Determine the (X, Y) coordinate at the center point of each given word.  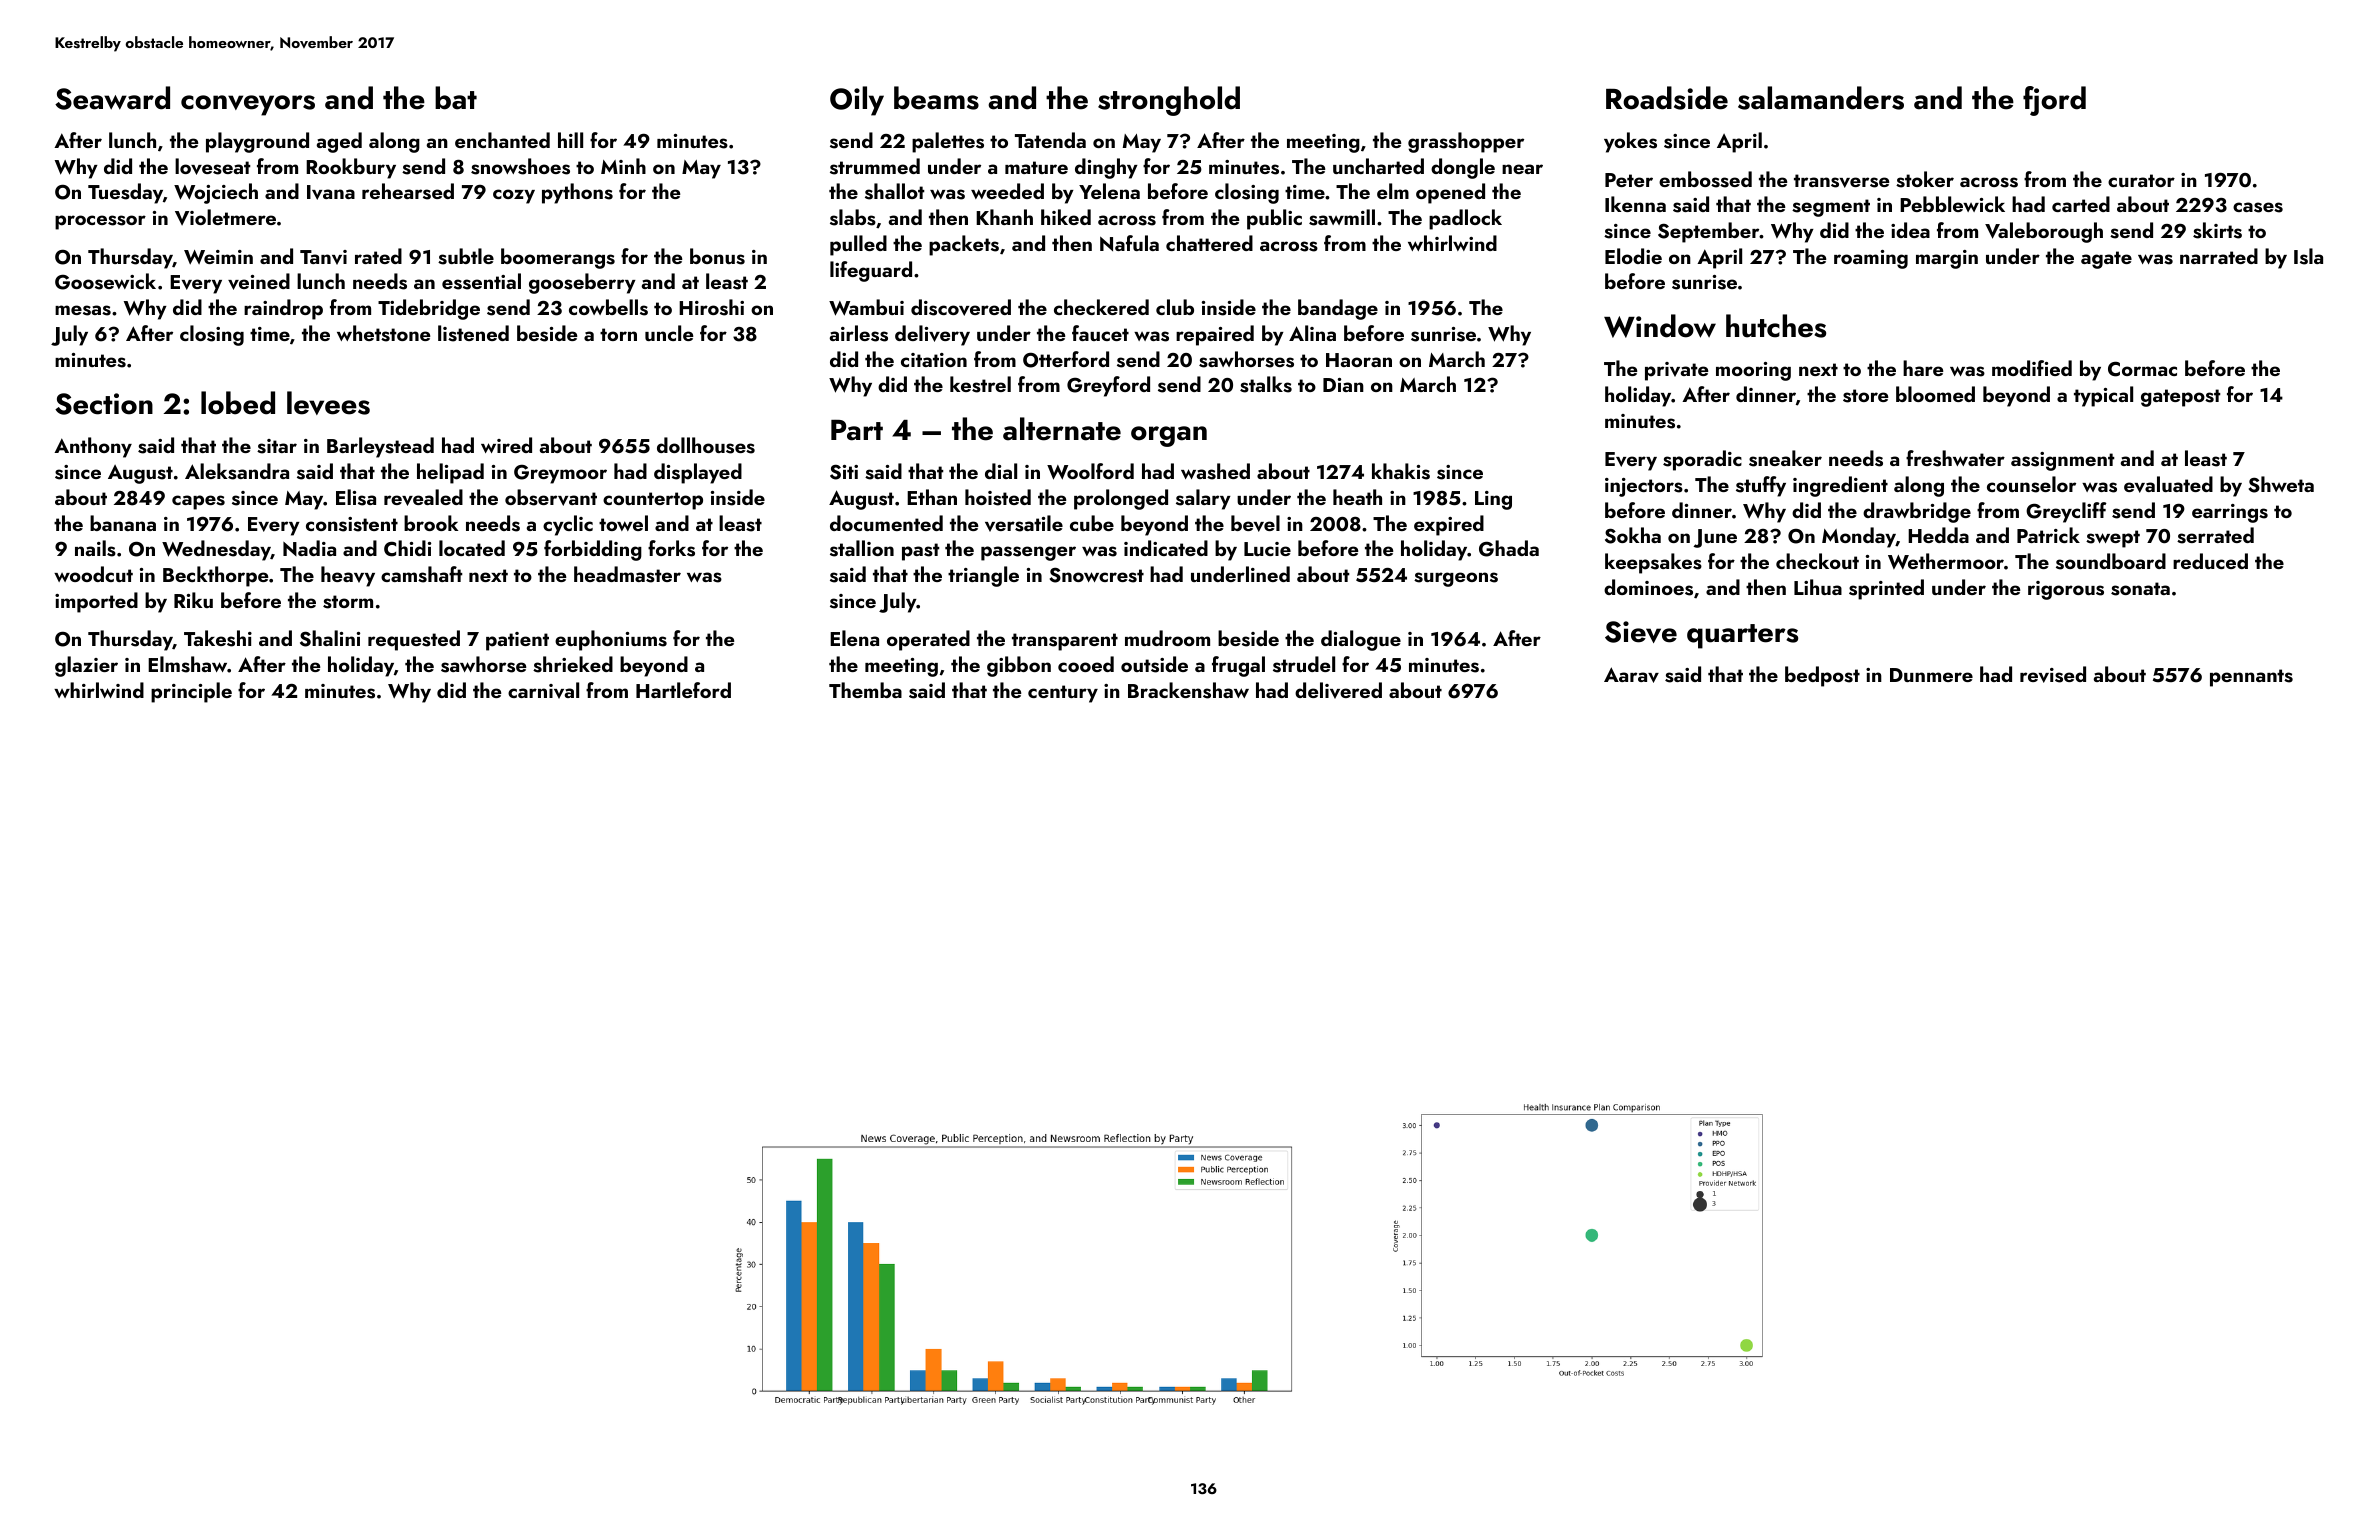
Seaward (112, 98)
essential (481, 281)
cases (2258, 207)
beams (936, 98)
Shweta (2281, 484)
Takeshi (218, 638)
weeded (1007, 191)
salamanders (1821, 98)
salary (1203, 499)
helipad (450, 473)
